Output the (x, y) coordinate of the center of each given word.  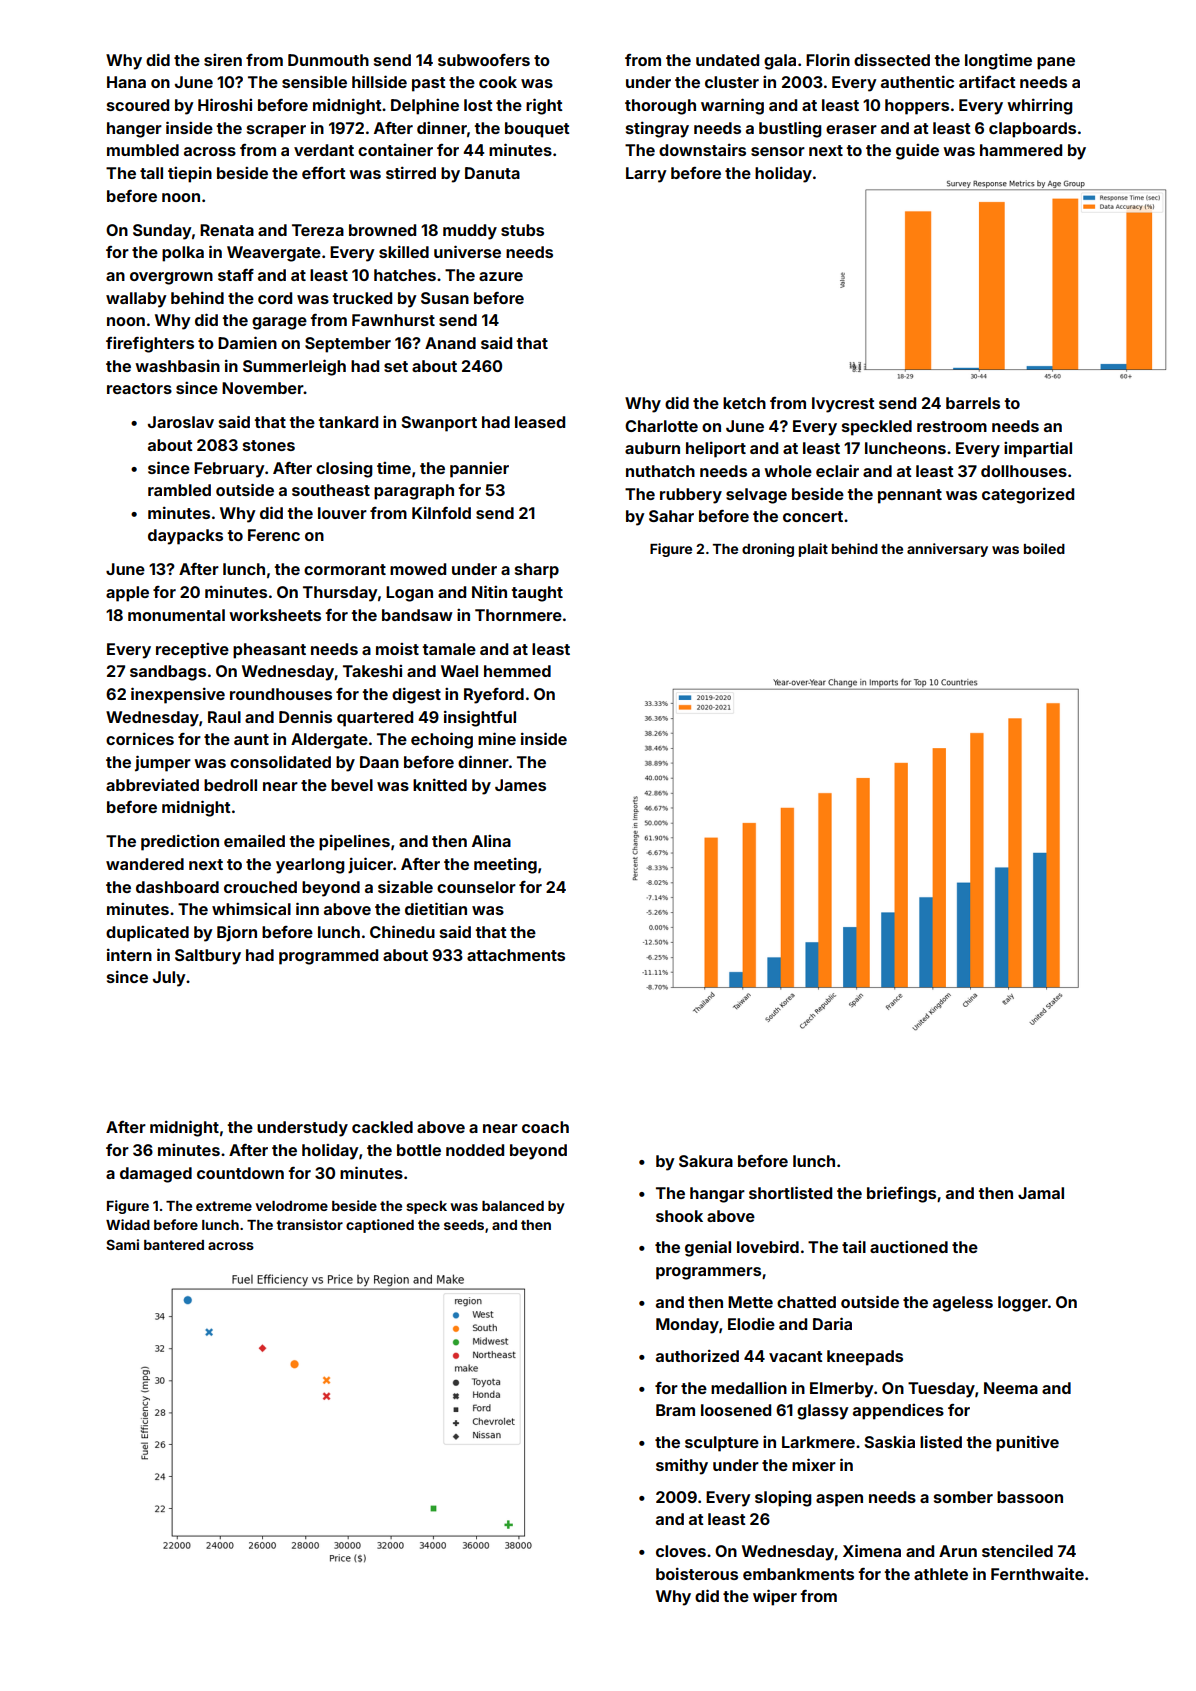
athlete (941, 1574)
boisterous (697, 1574)
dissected (892, 60)
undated (727, 60)
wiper (775, 1597)
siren (223, 60)
